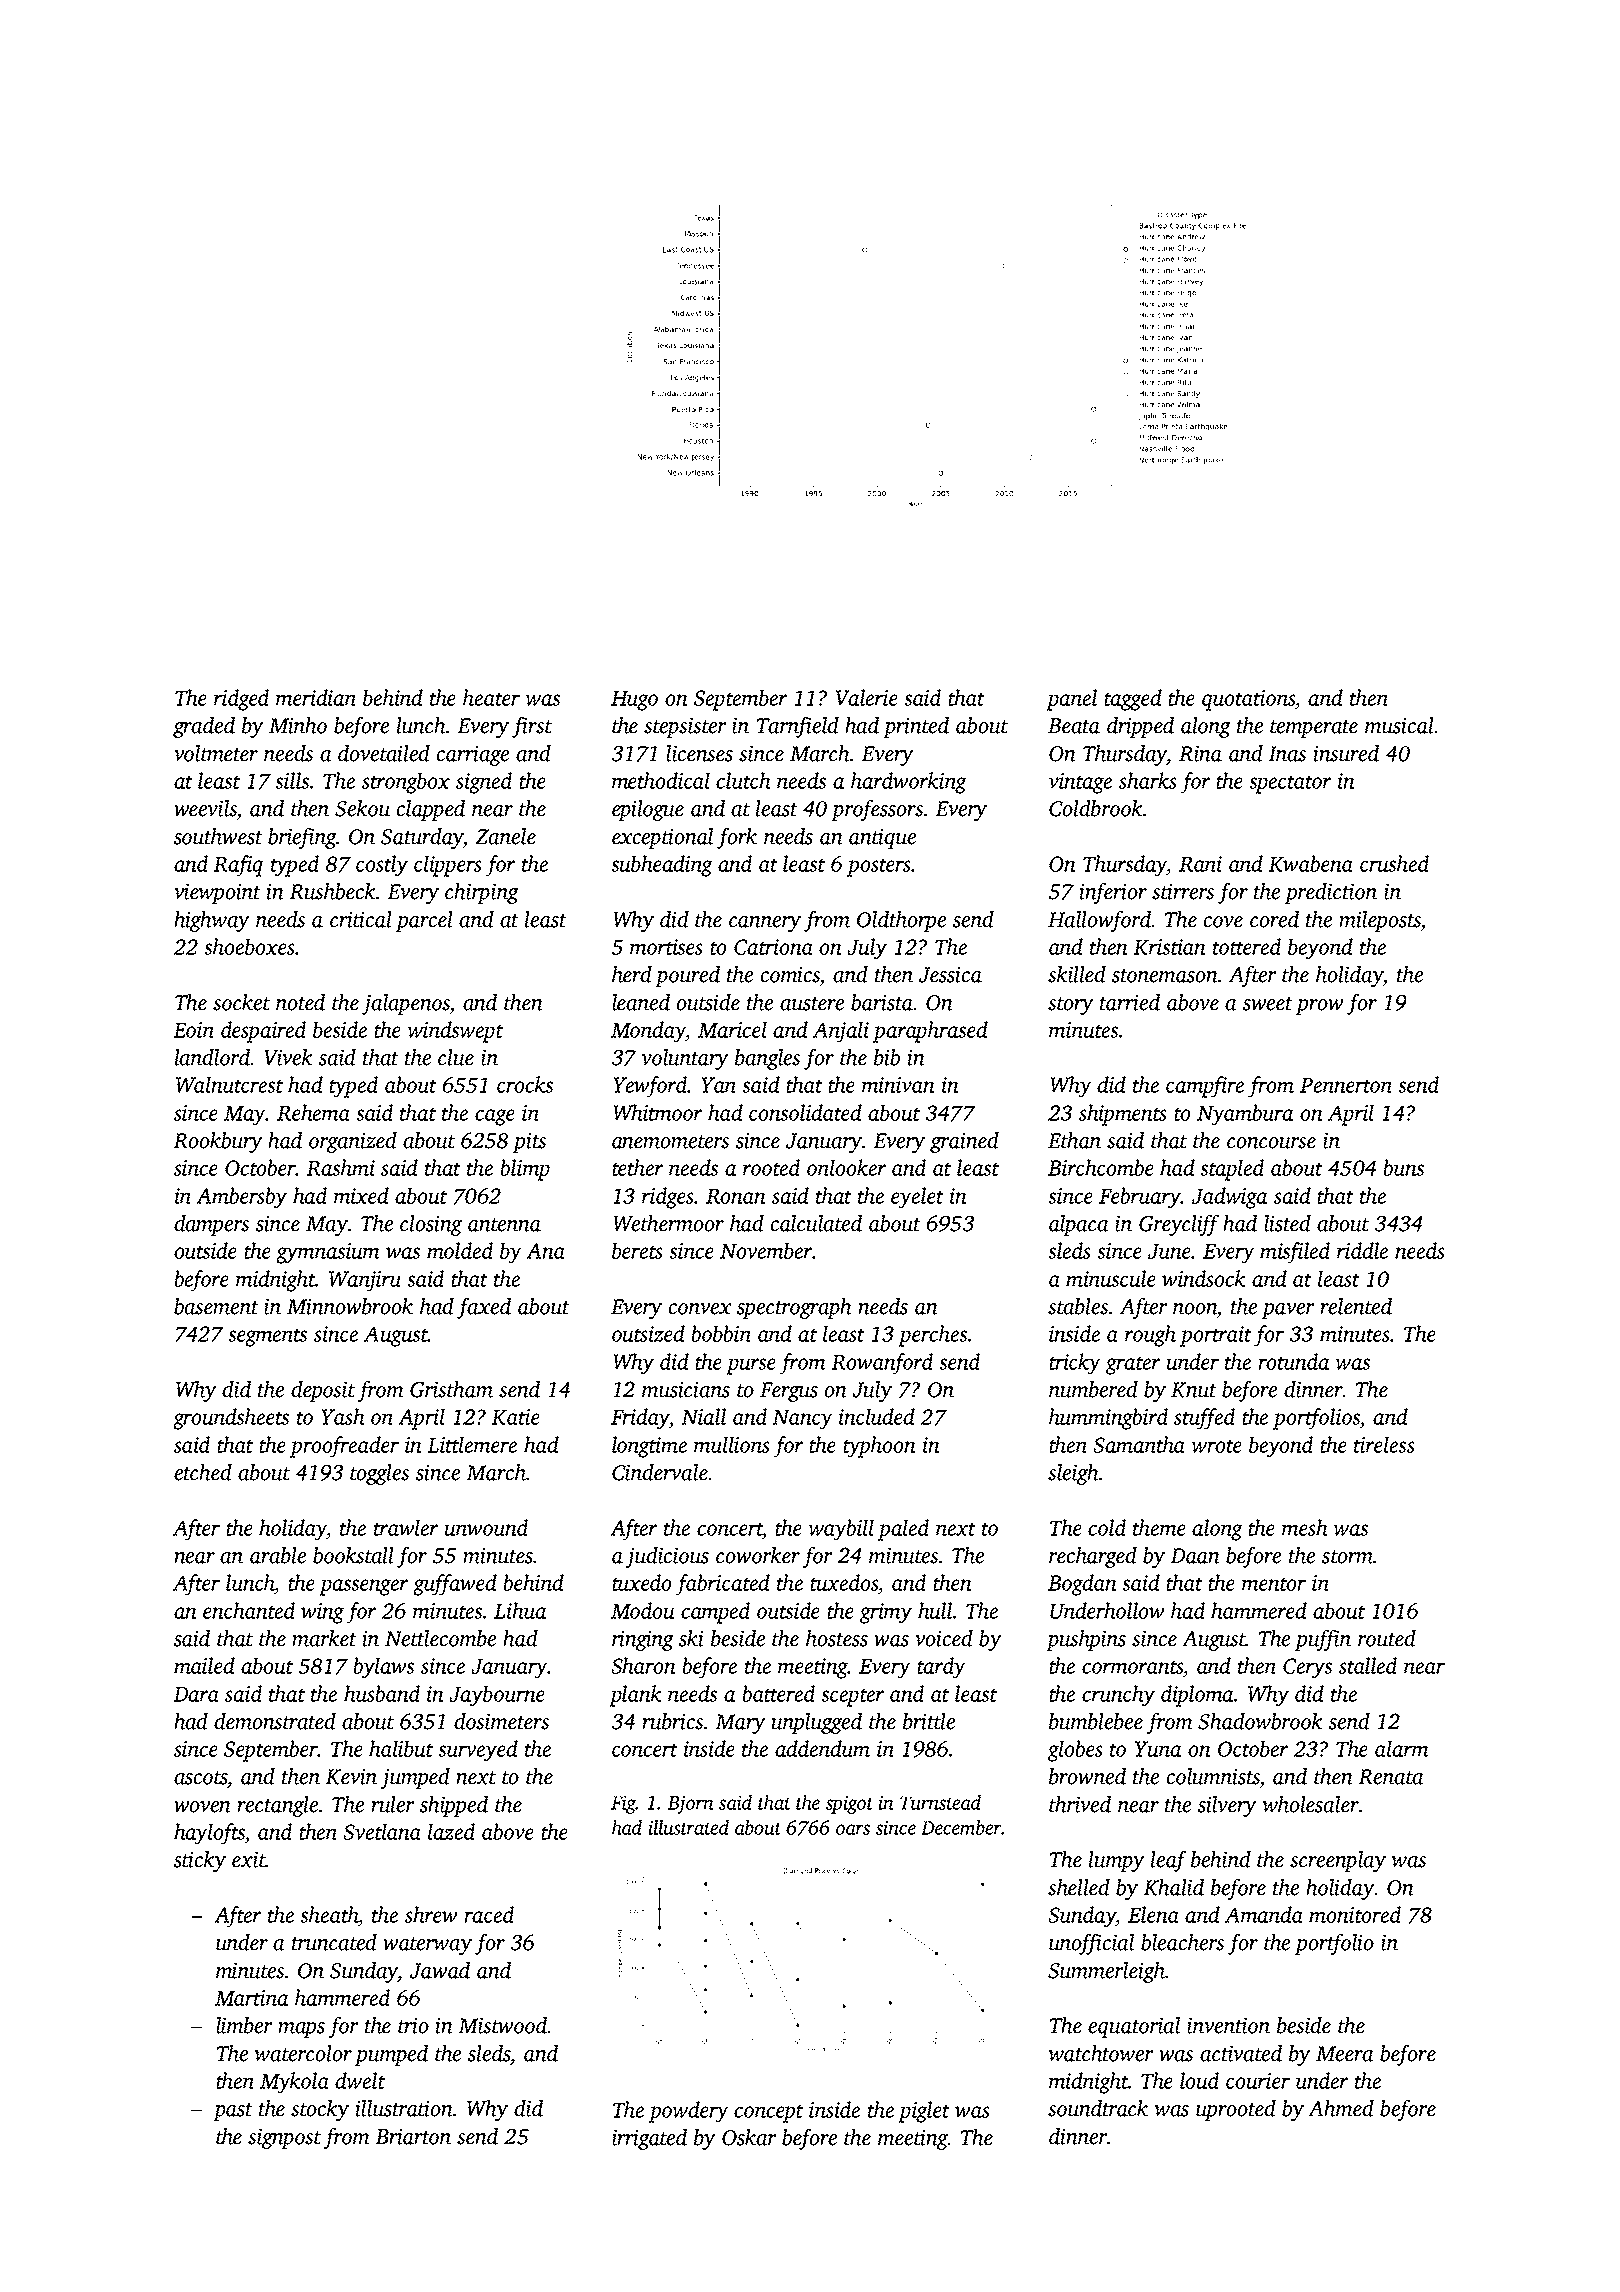 The height and width of the image is (2292, 1620). Describe the element at coordinates (1098, 2108) in the image. I see `soundtrack` at that location.
